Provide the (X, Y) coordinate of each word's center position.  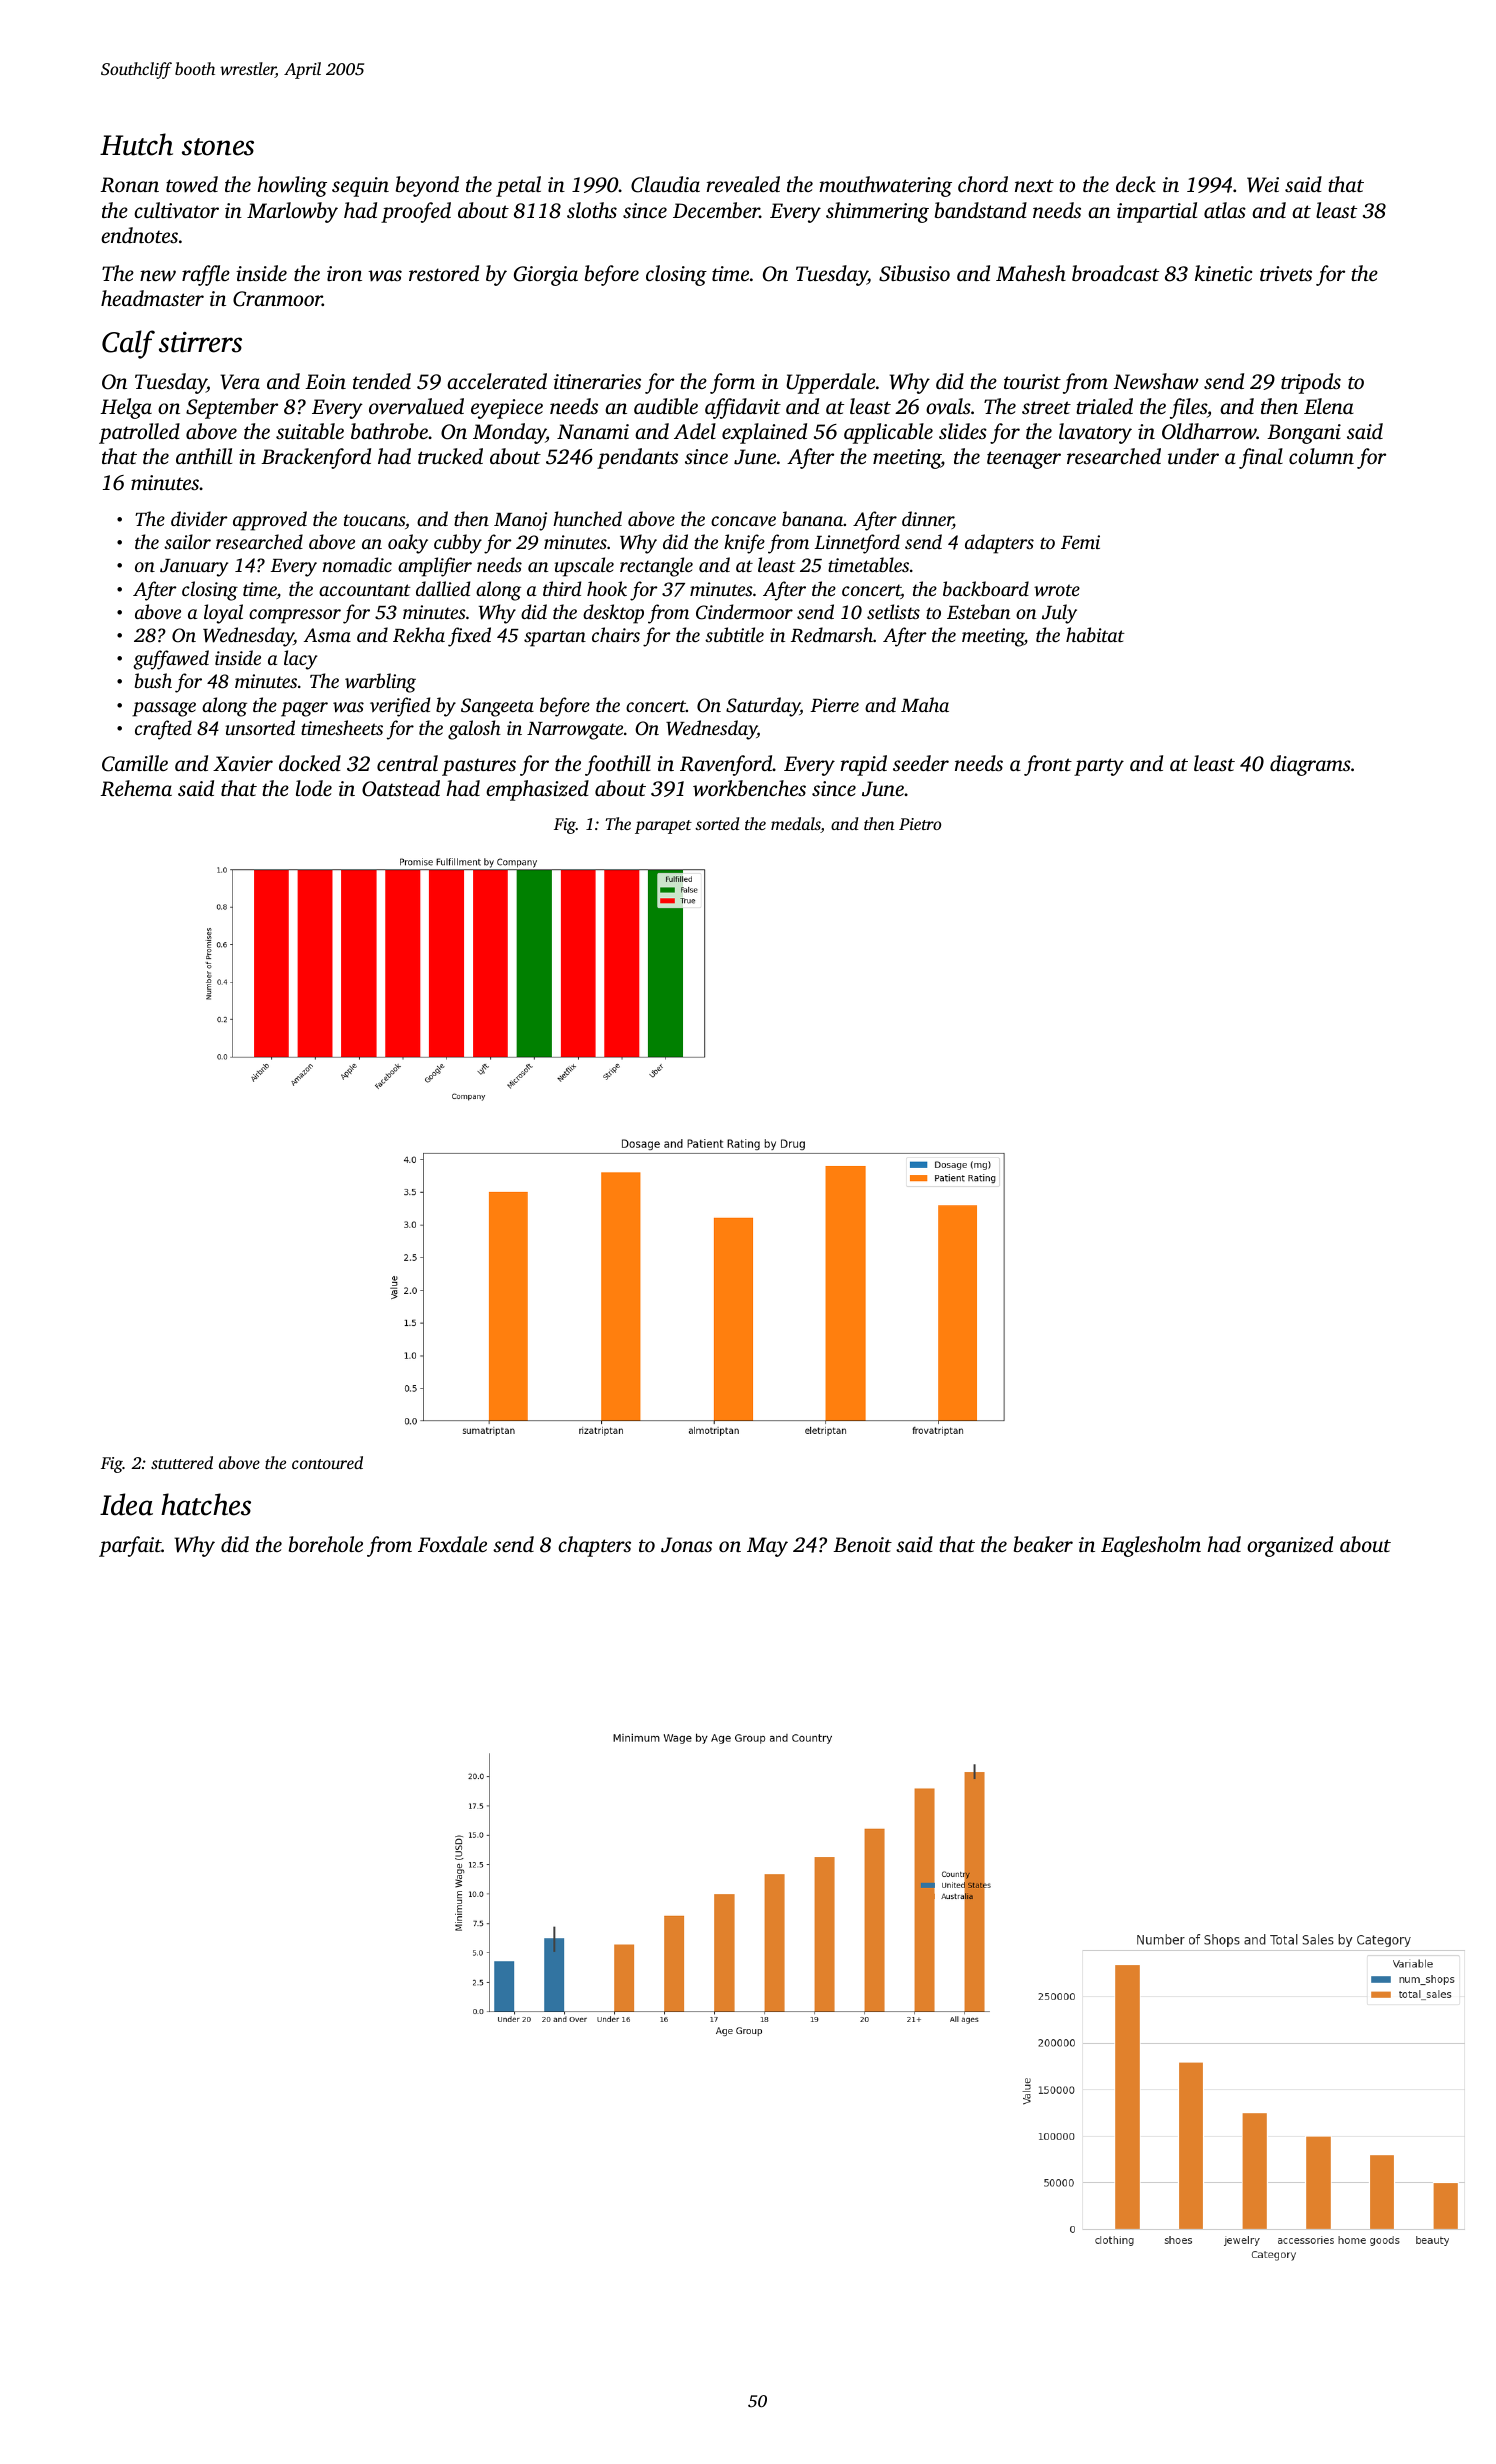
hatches (206, 1504)
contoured (327, 1462)
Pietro (920, 824)
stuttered (182, 1462)
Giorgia (546, 276)
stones (218, 147)
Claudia (665, 184)
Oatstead (401, 788)
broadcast (1115, 273)
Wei (1263, 185)
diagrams (1310, 765)
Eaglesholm (1151, 1546)
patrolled (139, 433)
